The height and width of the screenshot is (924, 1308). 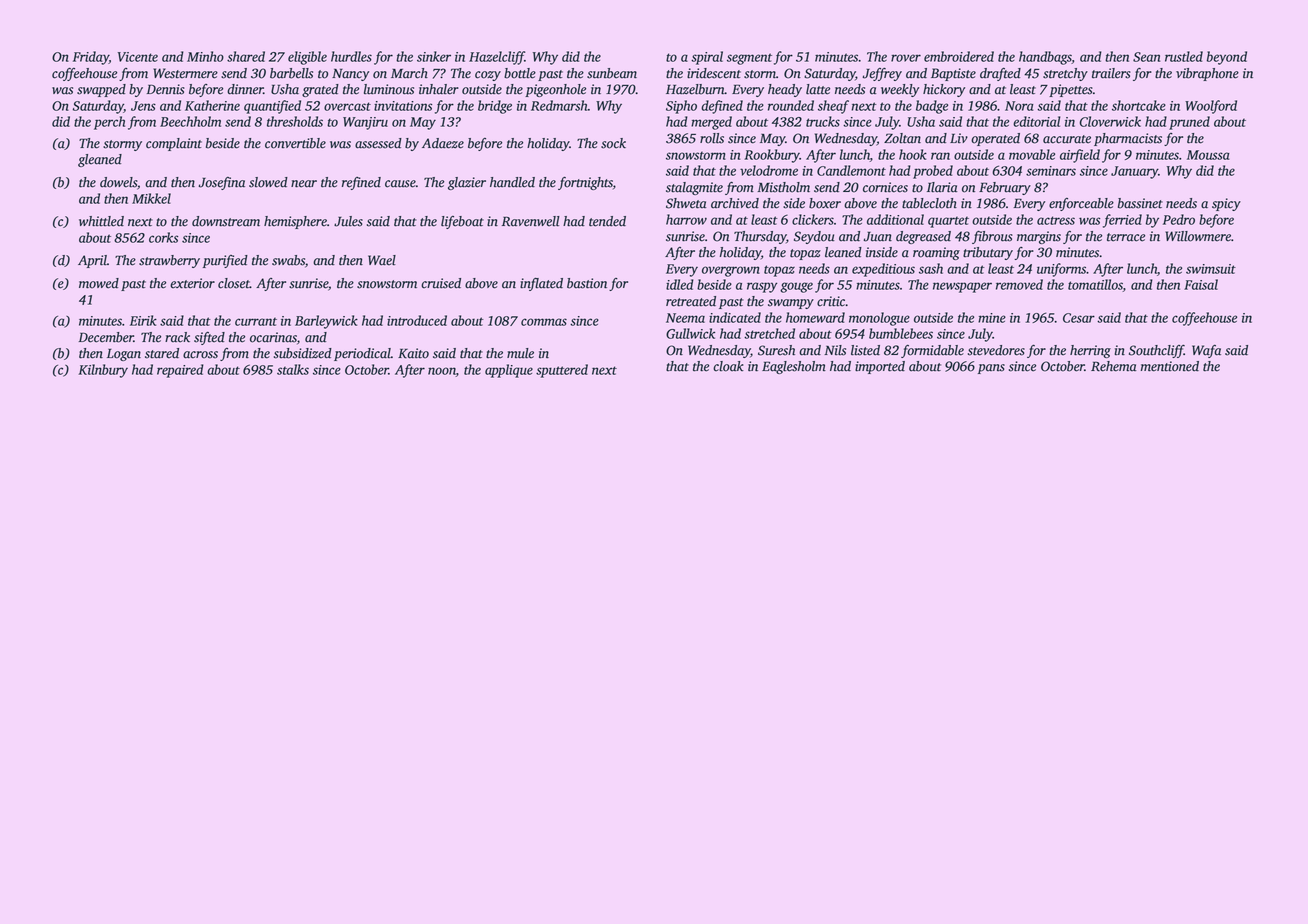 What do you see at coordinates (109, 123) in the screenshot?
I see `perch` at bounding box center [109, 123].
